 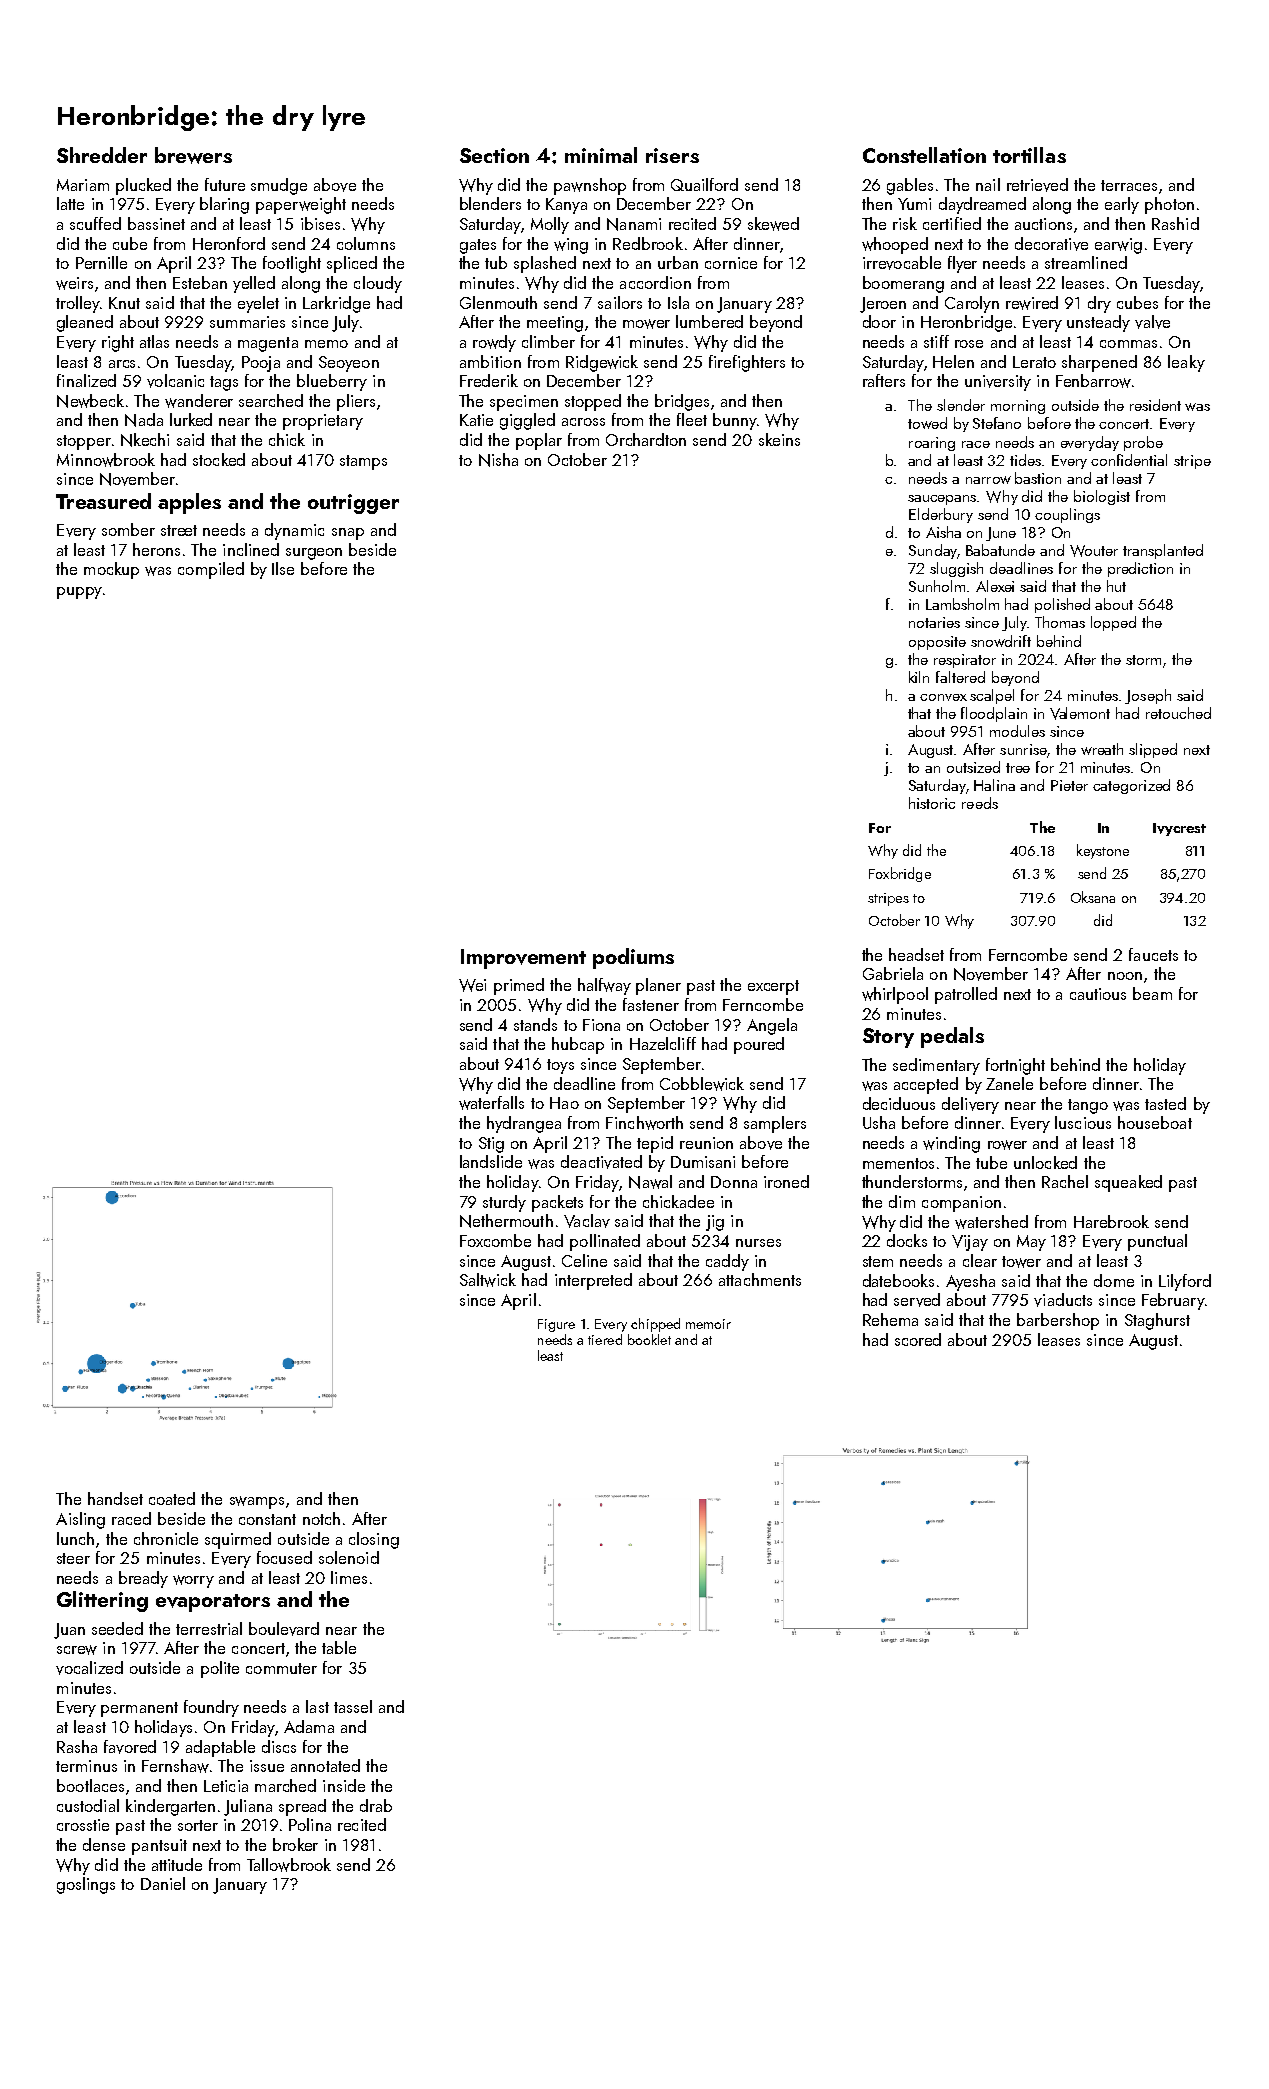 I want to click on minimal, so click(x=601, y=155).
